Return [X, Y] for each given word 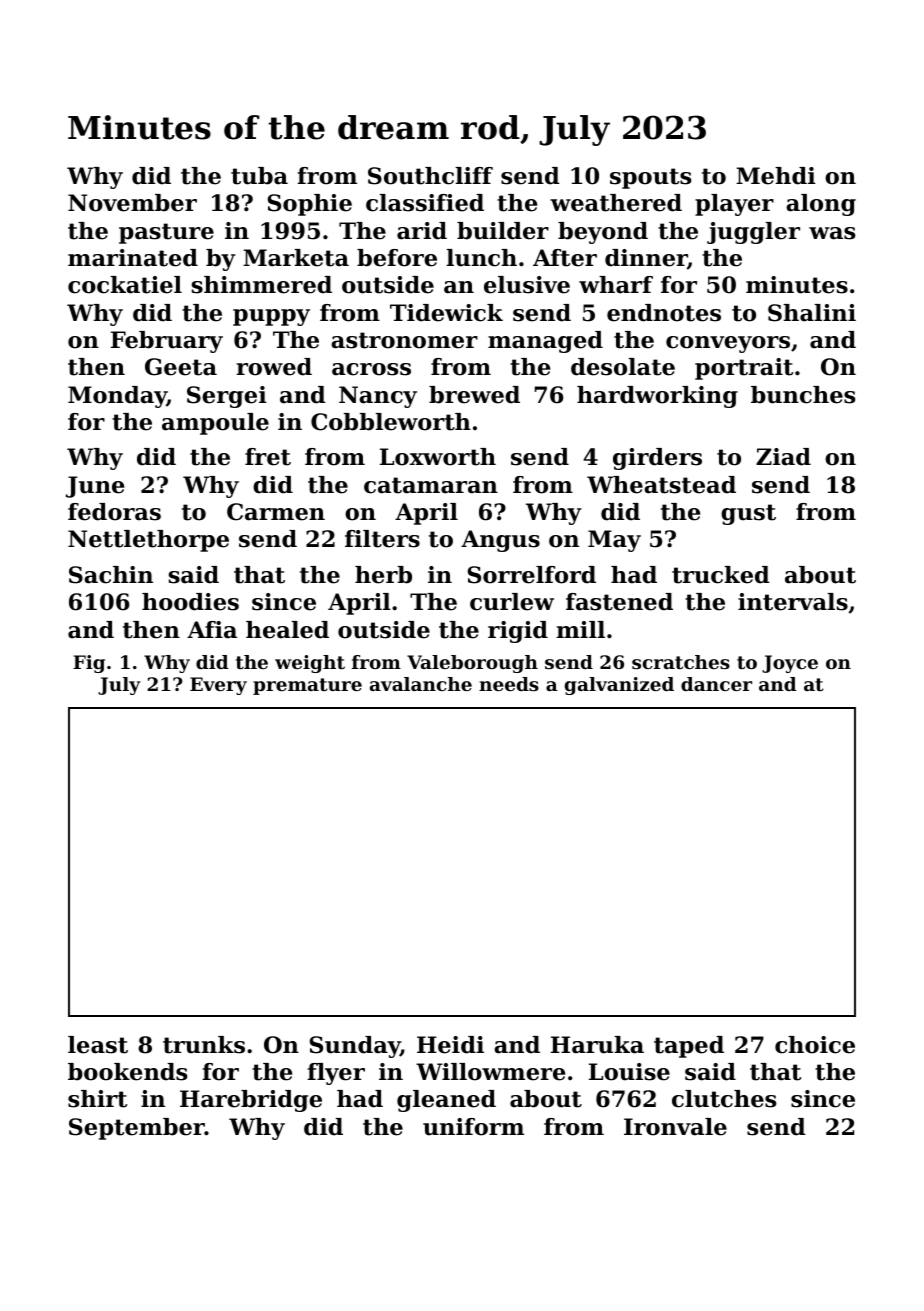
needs [509, 684]
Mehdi [776, 176]
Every [218, 686]
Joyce [790, 664]
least [98, 1045]
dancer [716, 684]
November [132, 203]
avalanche [421, 684]
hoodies [190, 602]
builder [503, 231]
